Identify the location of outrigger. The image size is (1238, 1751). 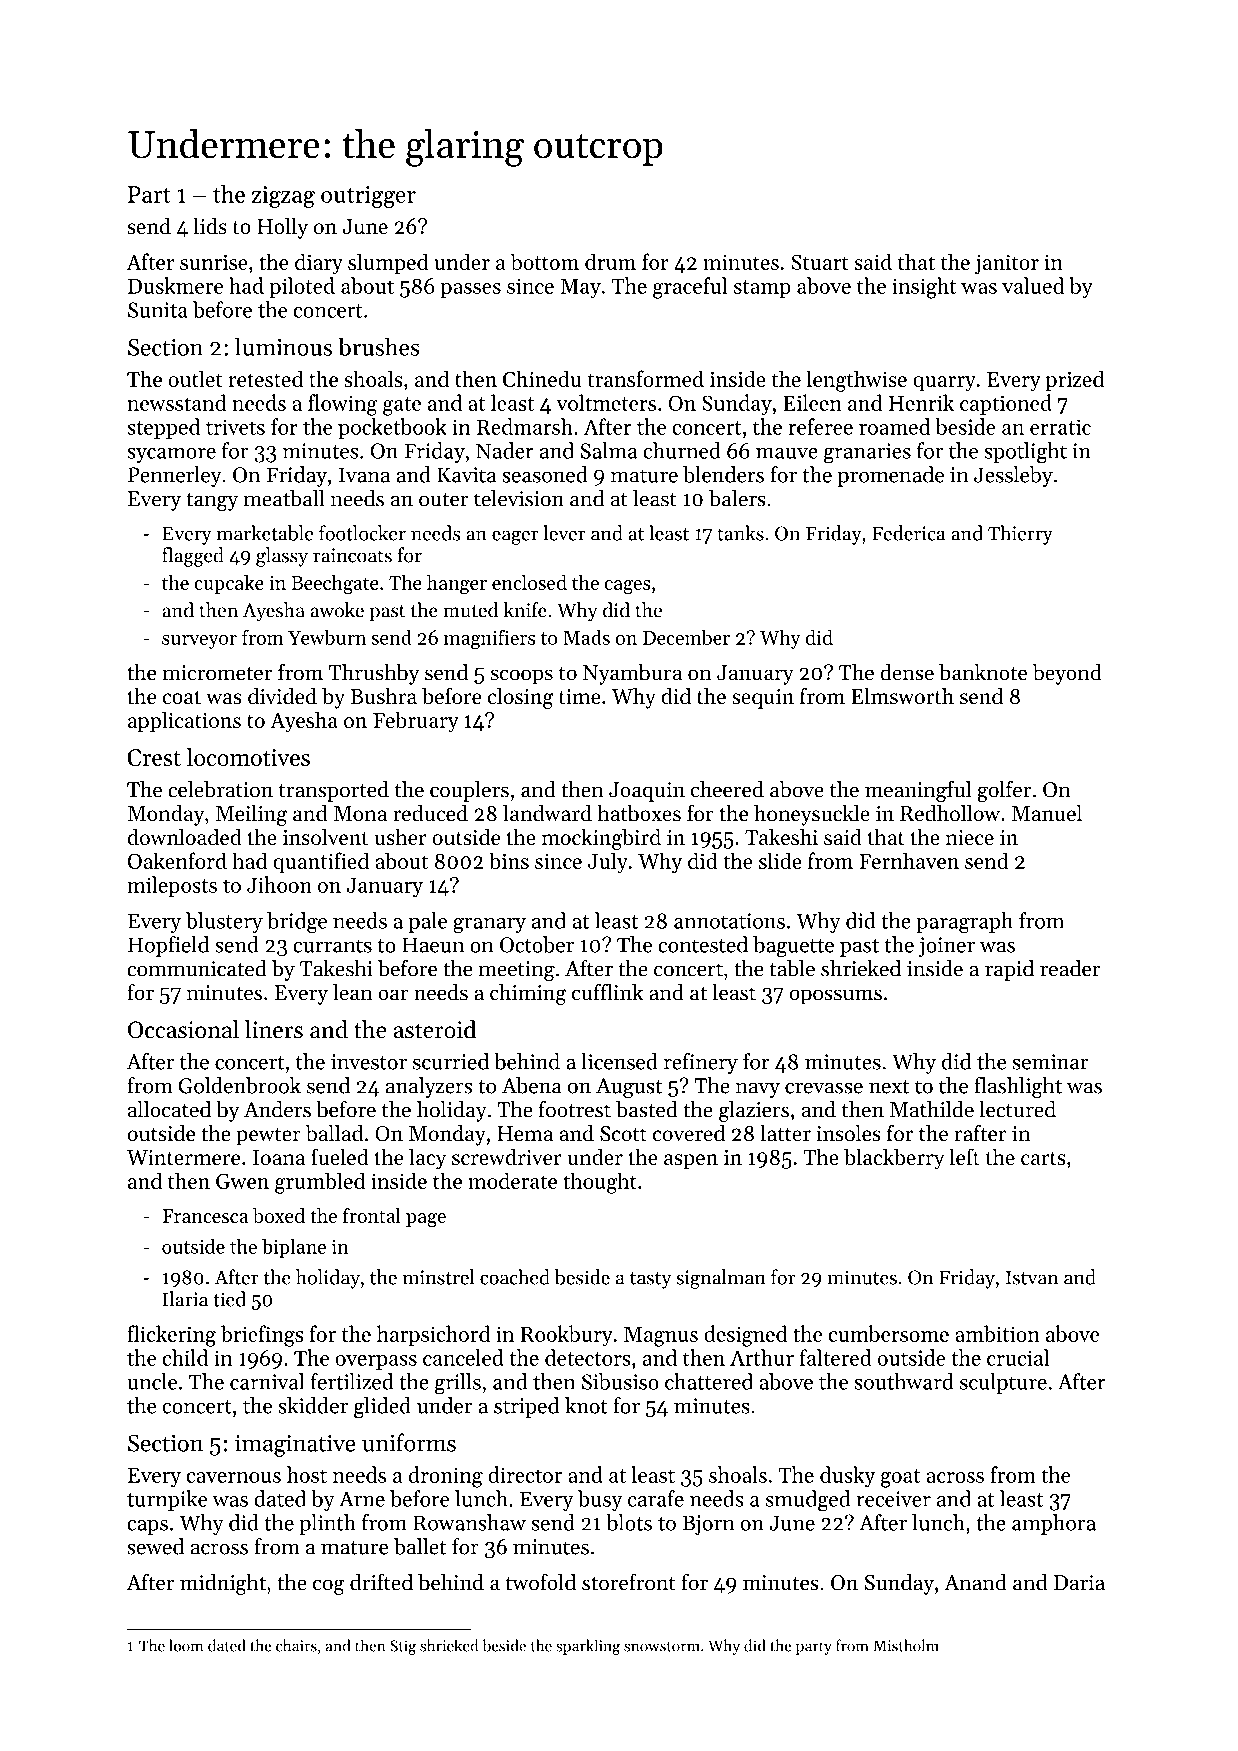
(368, 197).
